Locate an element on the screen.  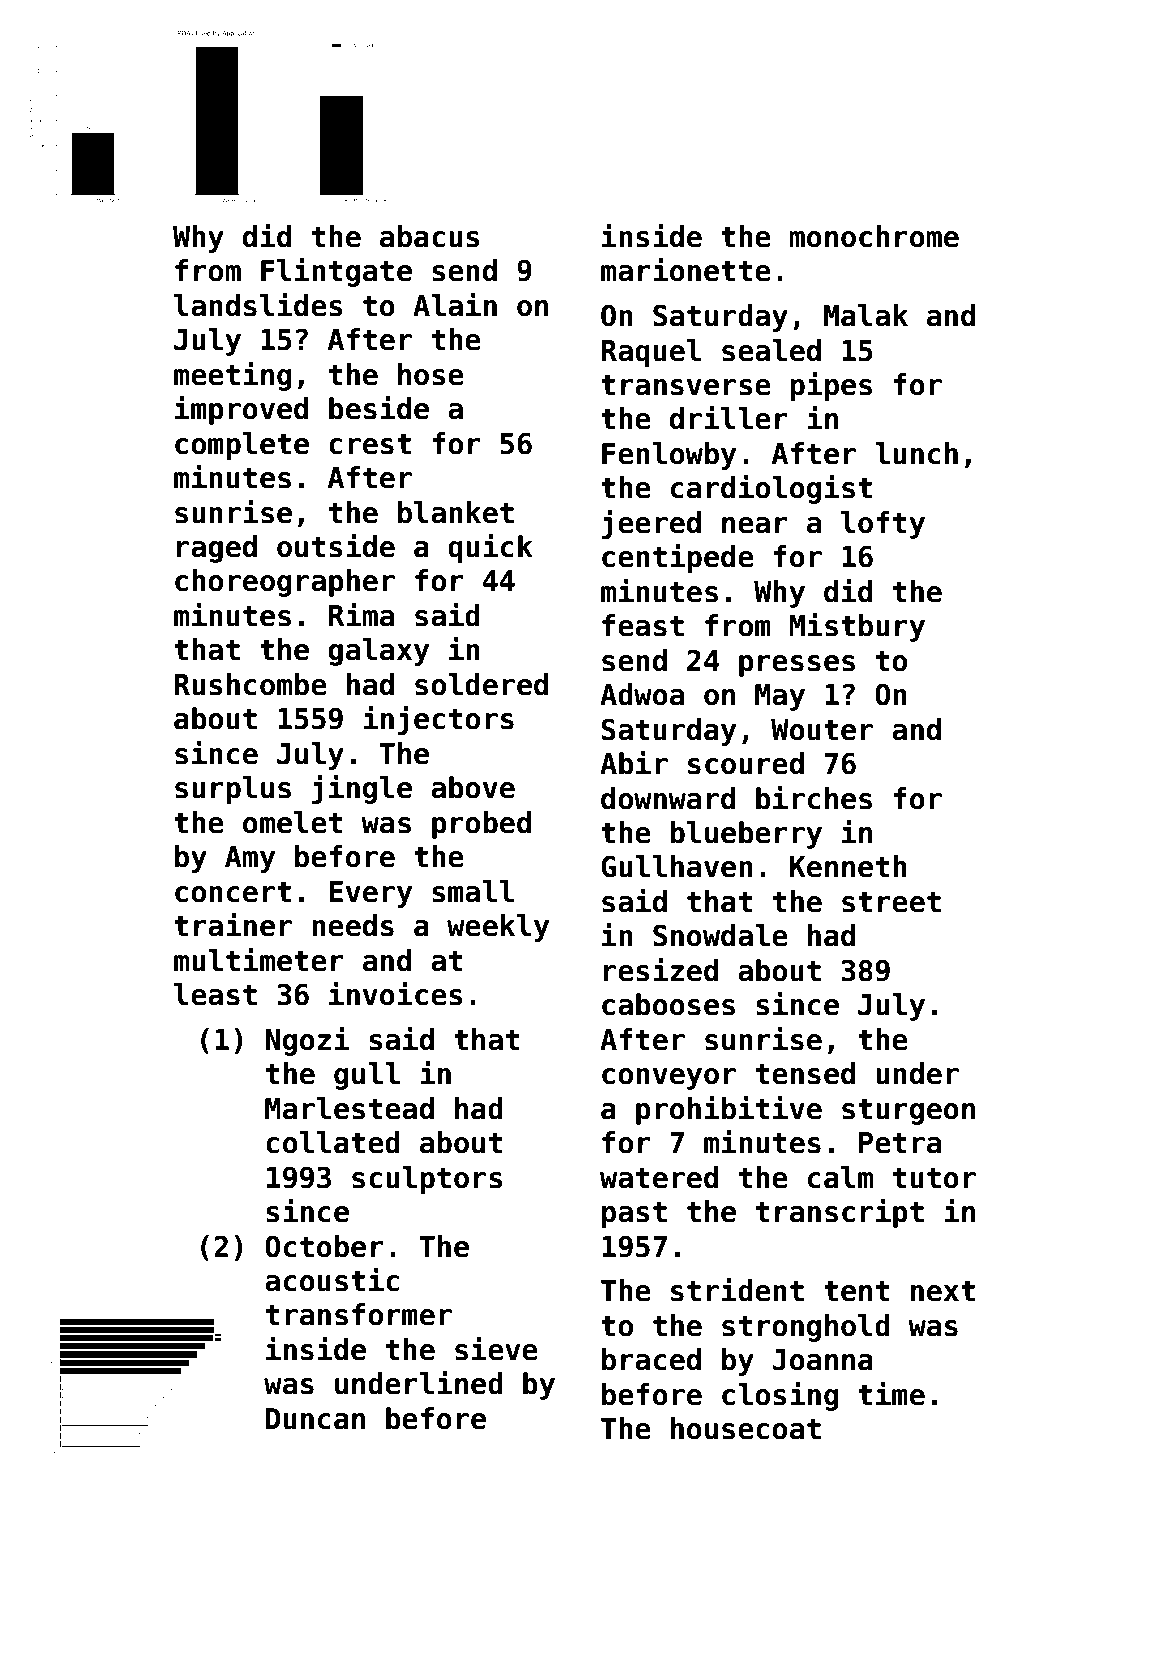
Duncan is located at coordinates (315, 1419).
